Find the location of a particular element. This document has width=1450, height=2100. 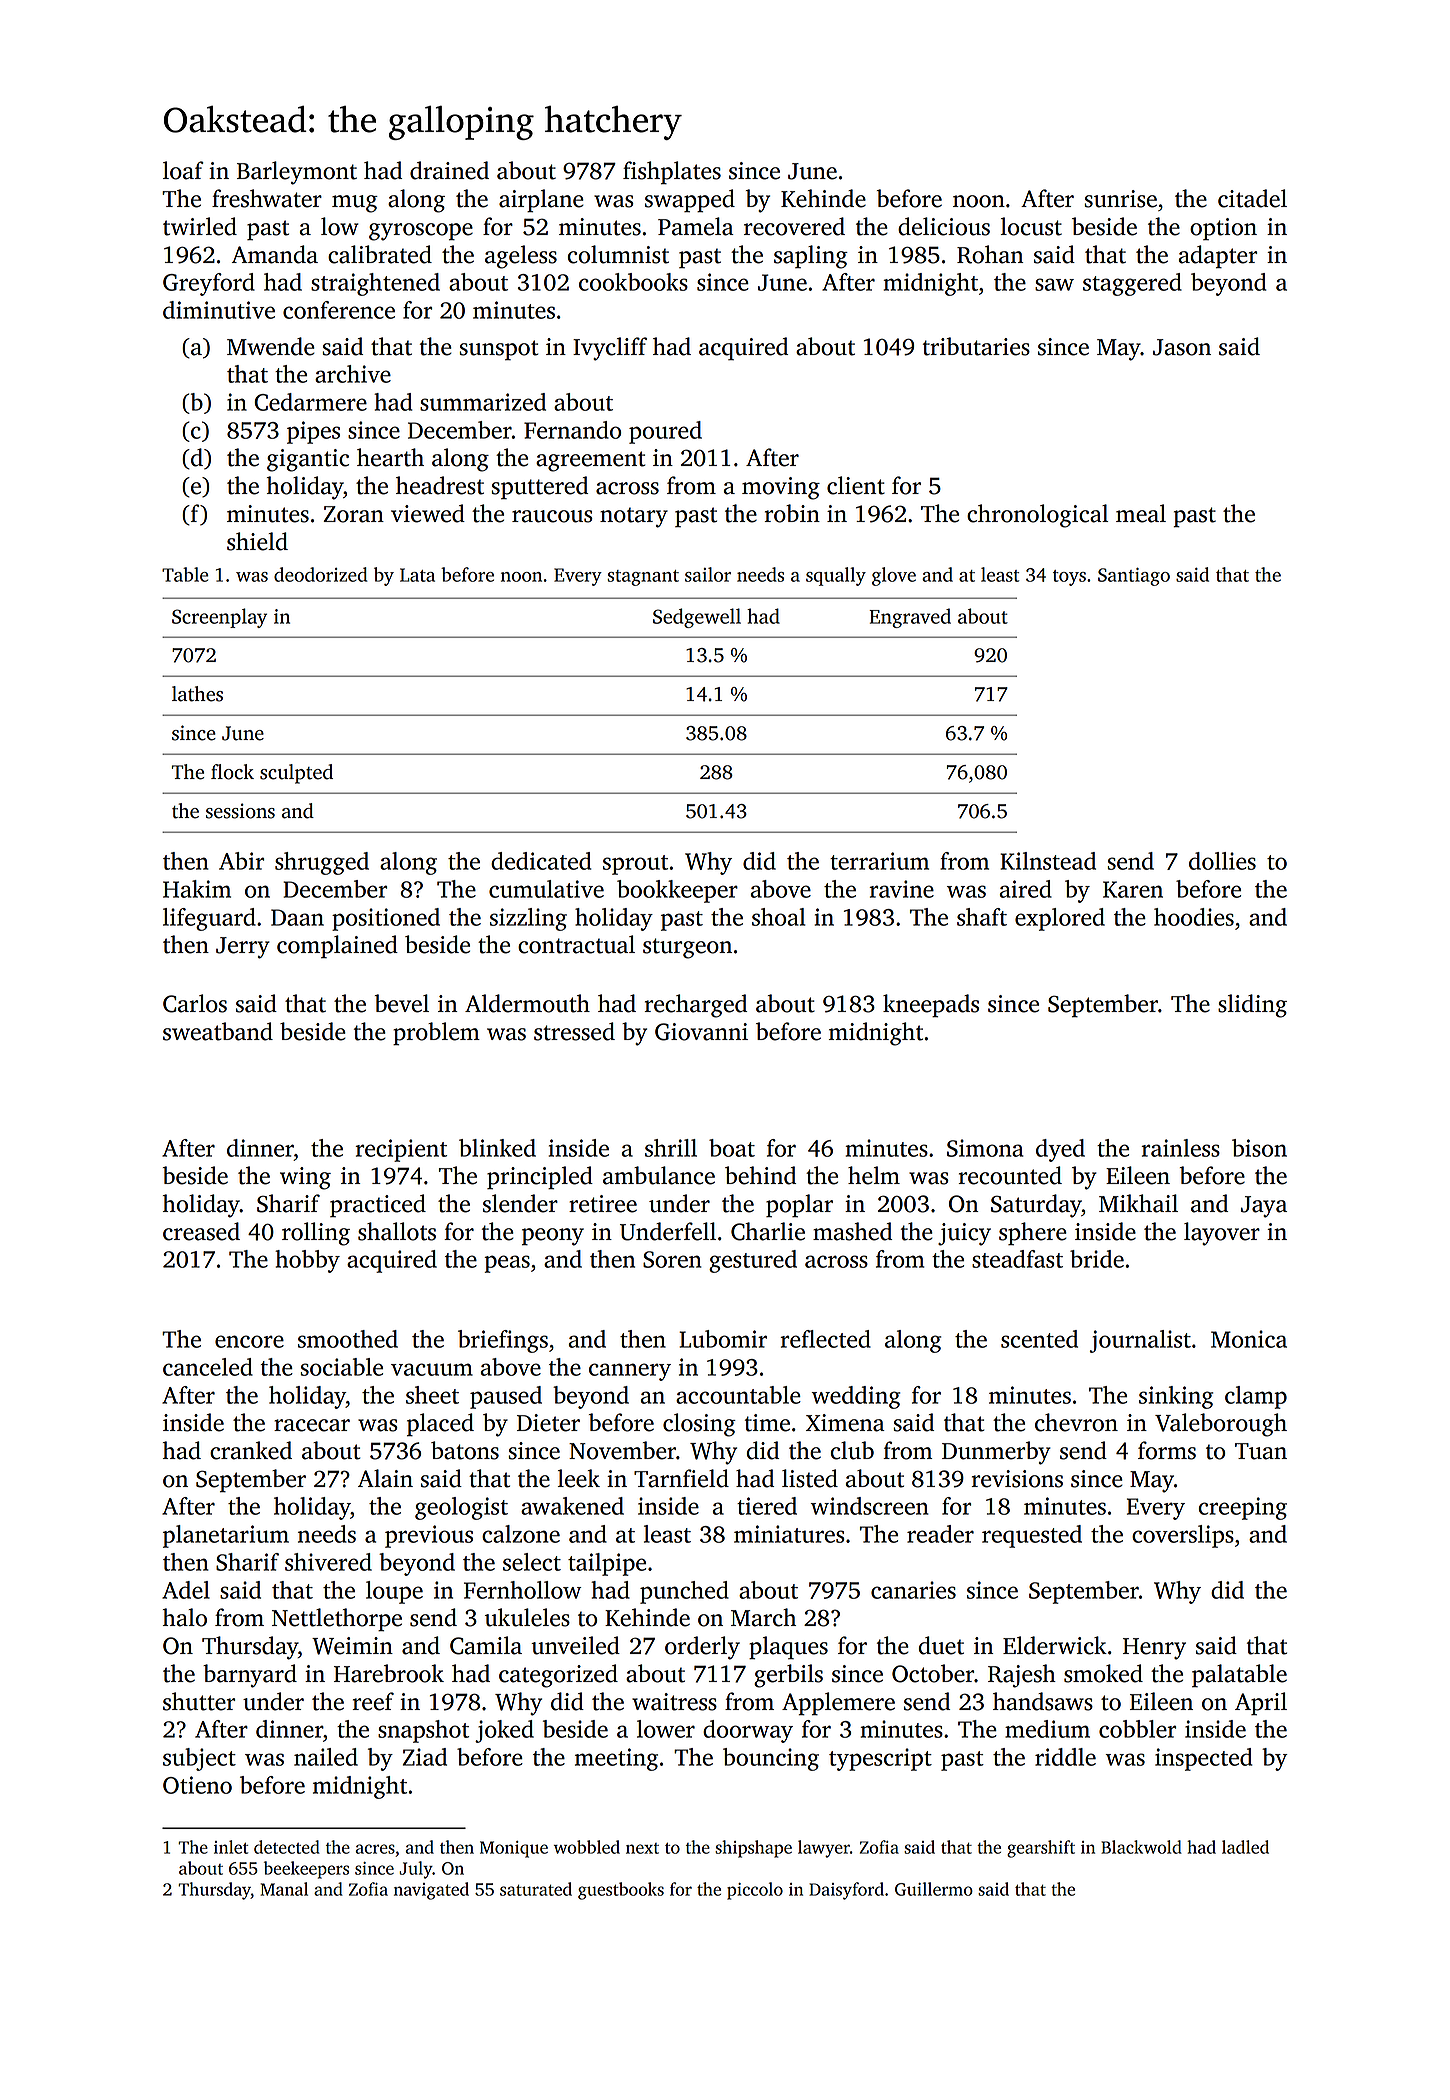

deodorized is located at coordinates (321, 574).
